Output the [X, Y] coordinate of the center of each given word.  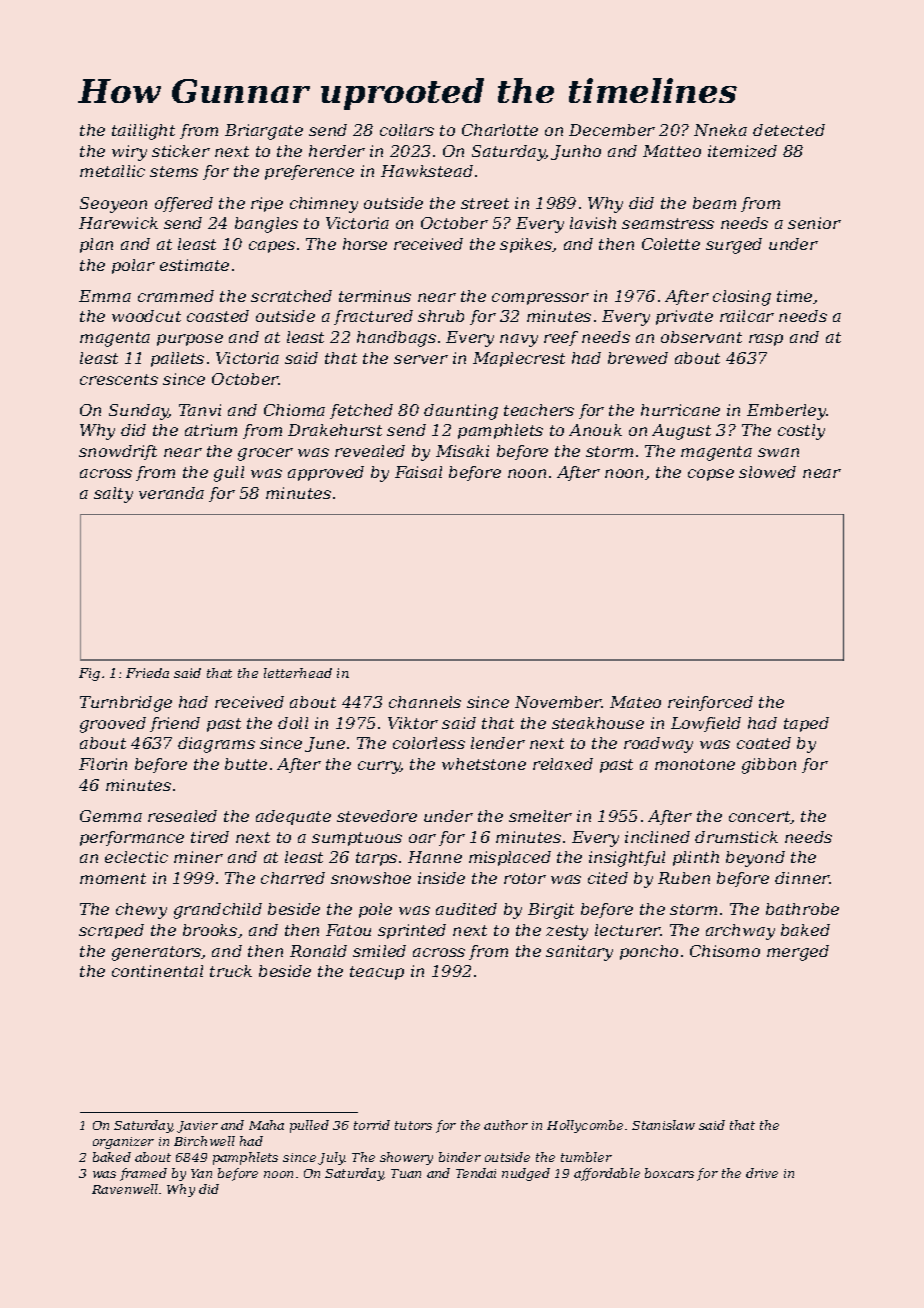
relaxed [563, 764]
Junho [576, 152]
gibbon [769, 766]
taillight [143, 132]
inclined [657, 837]
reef [561, 338]
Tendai [476, 1173]
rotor [525, 878]
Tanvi [200, 410]
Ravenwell [125, 1189]
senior [814, 223]
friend [175, 724]
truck [231, 971]
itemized [742, 151]
